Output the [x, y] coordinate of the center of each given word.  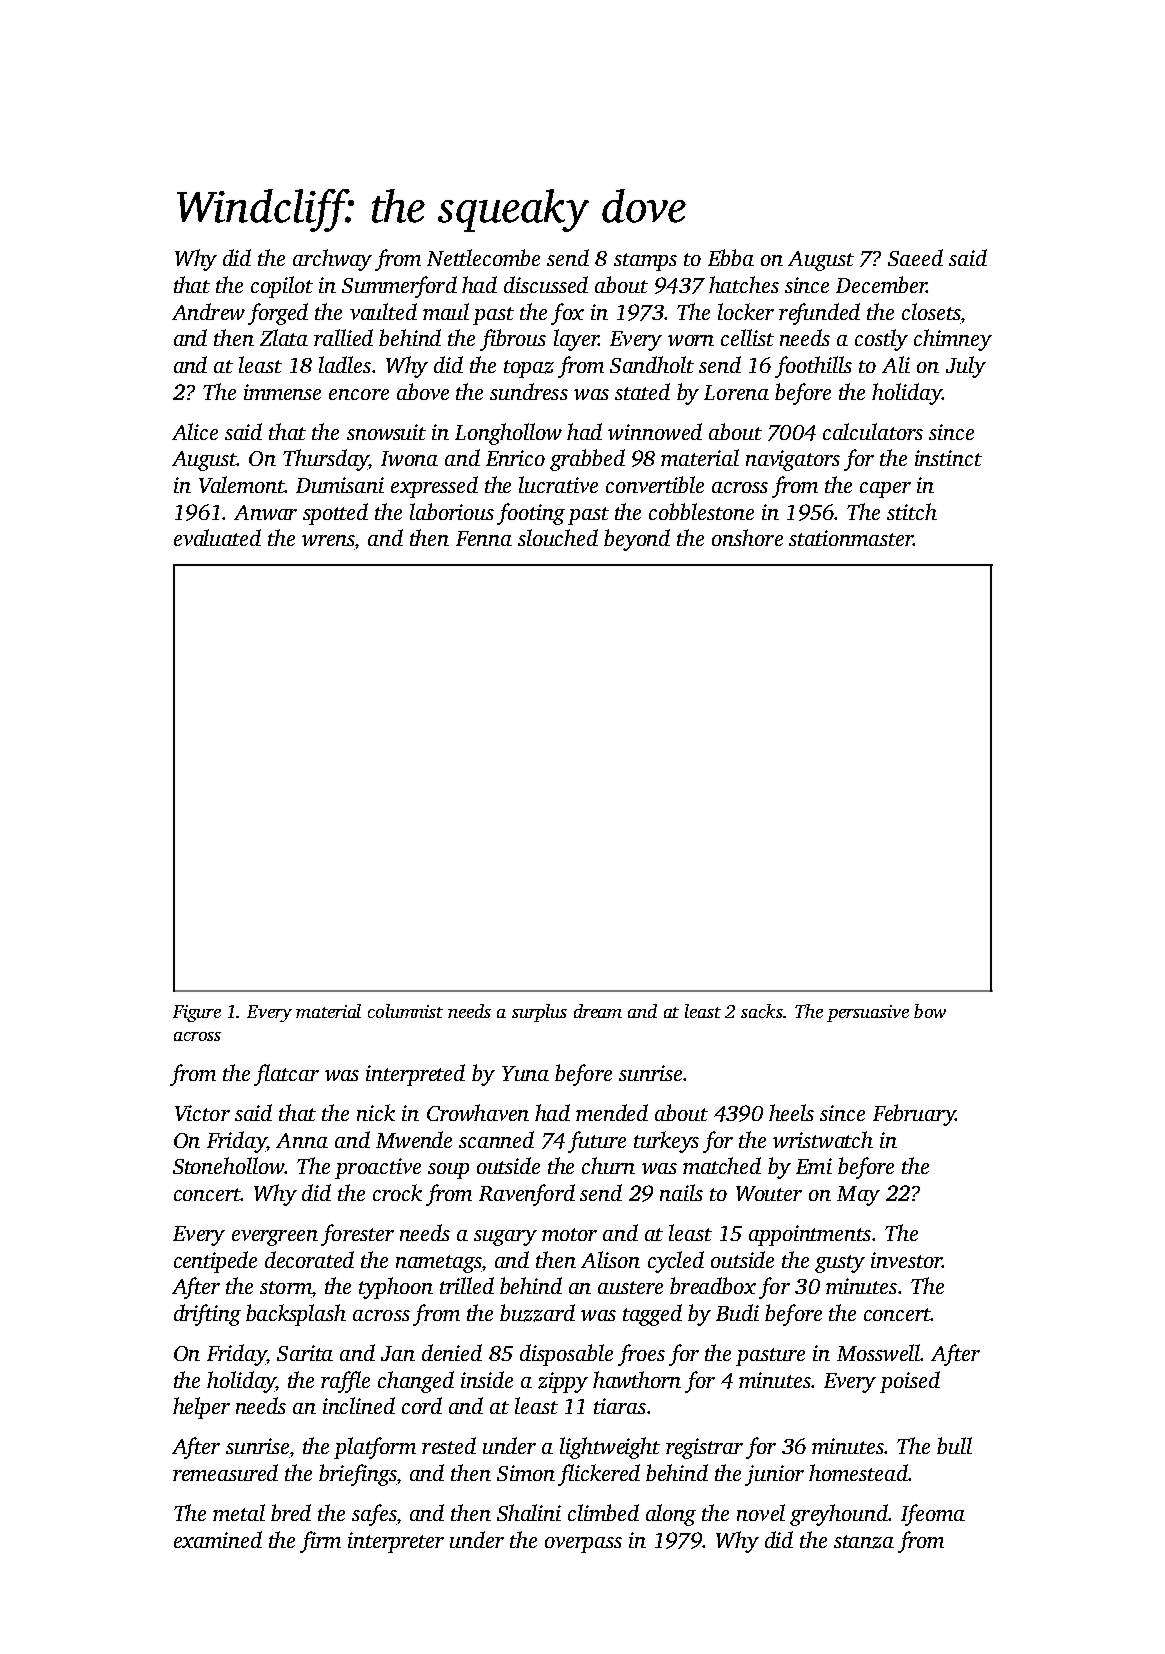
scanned [496, 1139]
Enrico [515, 458]
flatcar [286, 1075]
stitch [912, 511]
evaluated [217, 537]
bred [291, 1512]
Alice [195, 431]
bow [930, 1011]
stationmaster [851, 538]
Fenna [484, 538]
